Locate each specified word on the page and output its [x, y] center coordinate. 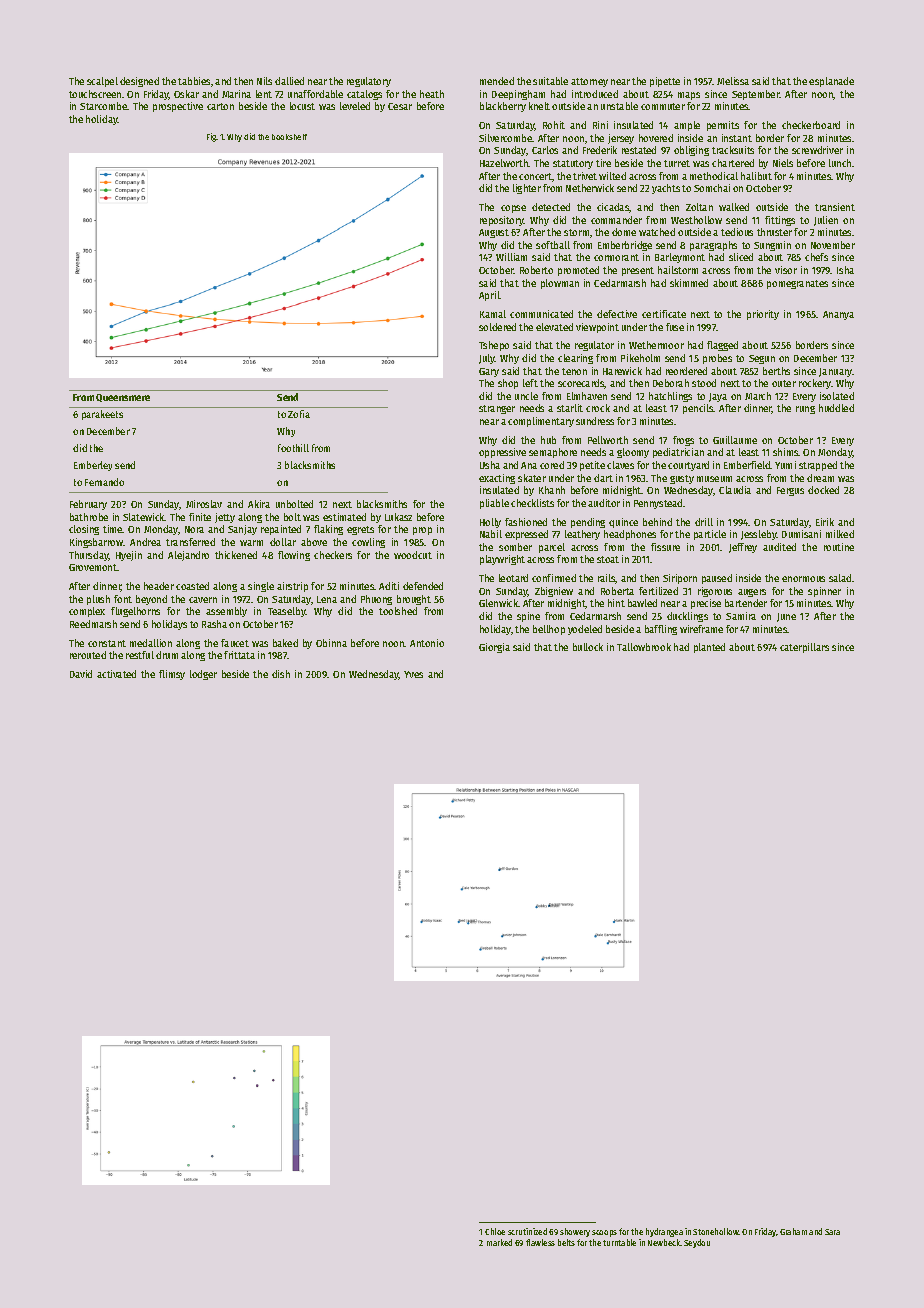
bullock [588, 647]
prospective [178, 107]
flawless [540, 1242]
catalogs [364, 95]
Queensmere [123, 398]
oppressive [502, 453]
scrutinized [527, 1231]
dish [281, 674]
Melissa [733, 81]
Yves [413, 674]
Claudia [735, 490]
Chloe [495, 1231]
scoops [604, 1233]
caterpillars [804, 648]
